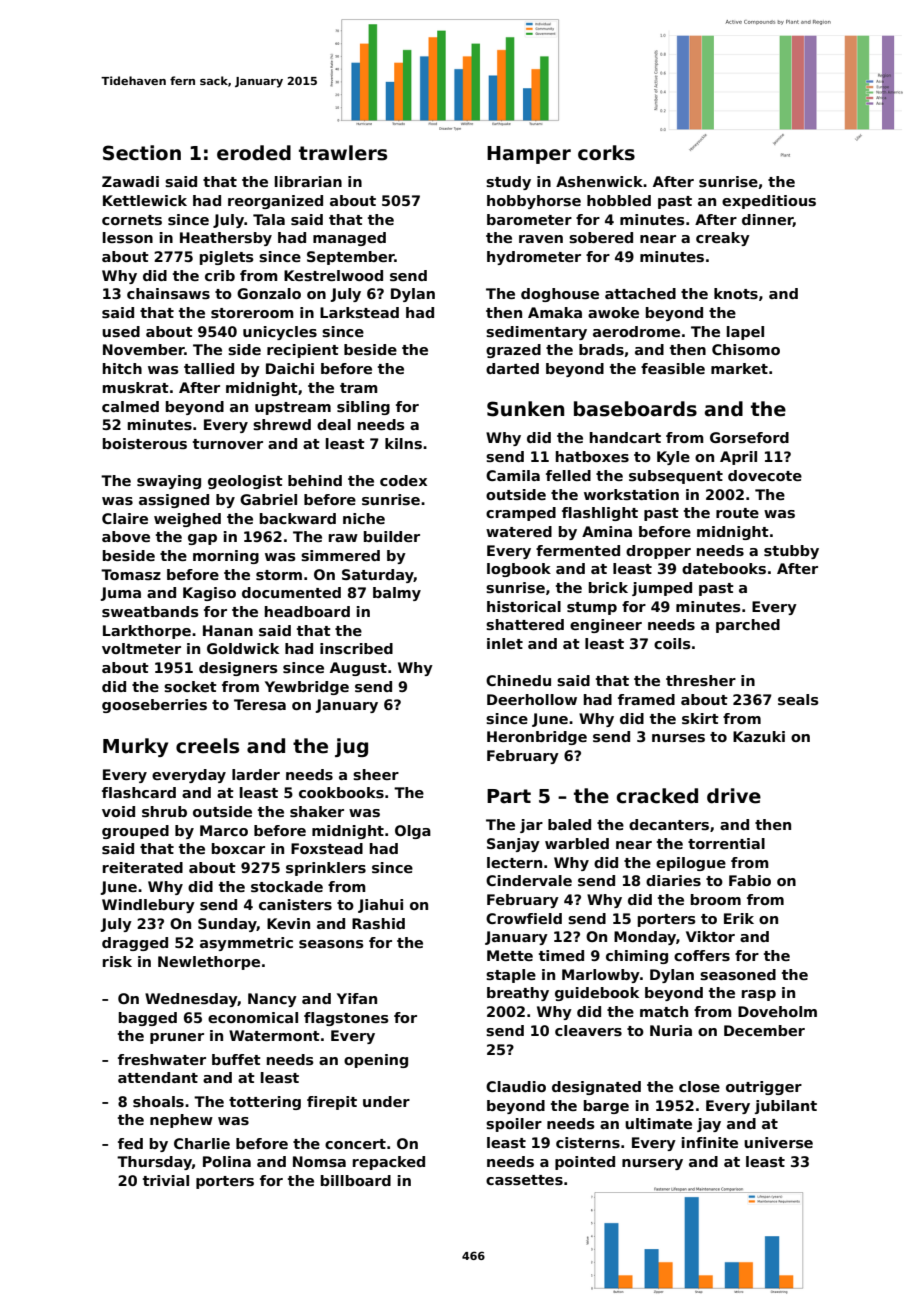 Image resolution: width=924 pixels, height=1314 pixels. What do you see at coordinates (166, 1180) in the page?
I see `trivial` at bounding box center [166, 1180].
